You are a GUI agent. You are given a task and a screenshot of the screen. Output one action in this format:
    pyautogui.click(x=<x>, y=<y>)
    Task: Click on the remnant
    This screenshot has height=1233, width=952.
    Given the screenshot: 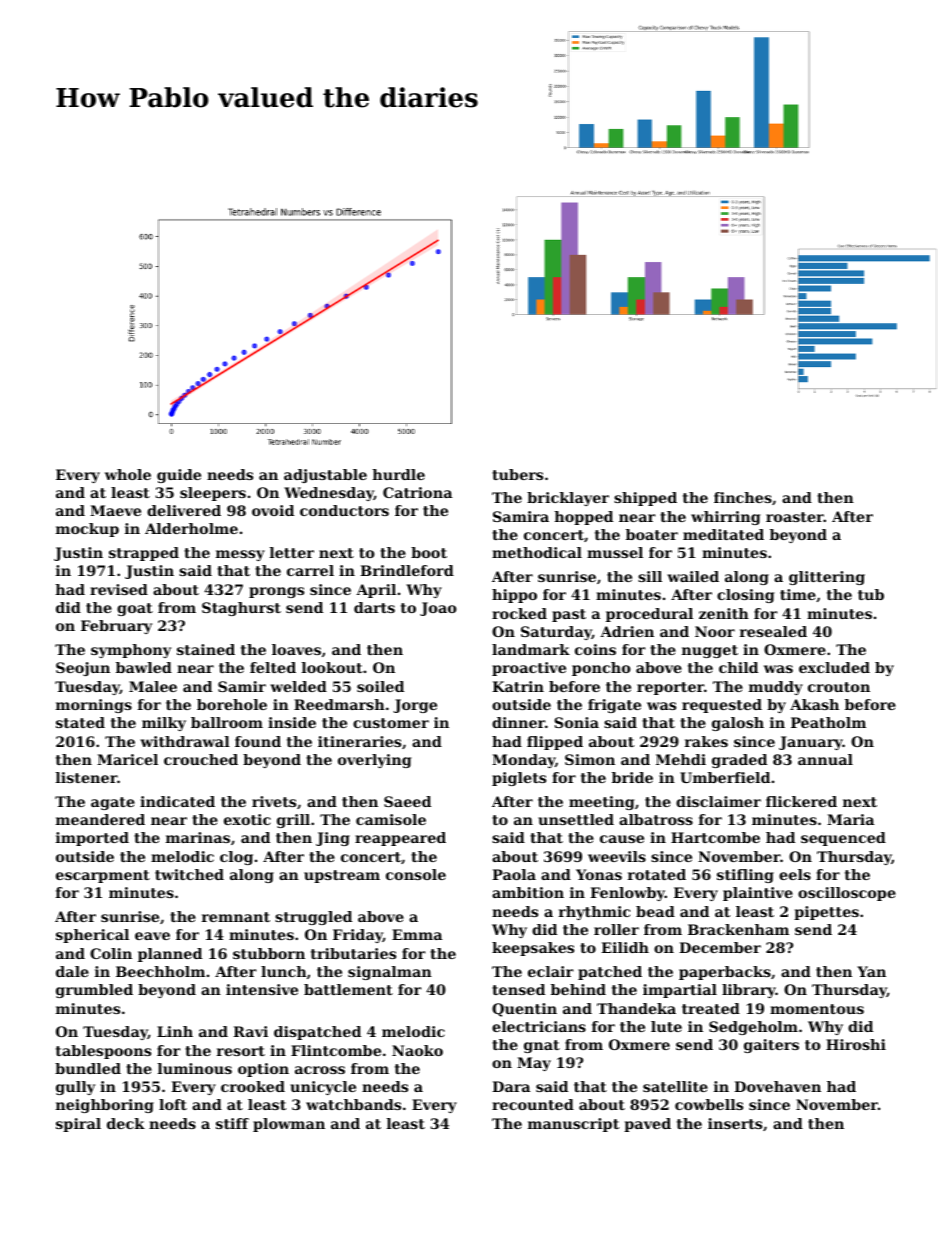 What is the action you would take?
    pyautogui.click(x=236, y=917)
